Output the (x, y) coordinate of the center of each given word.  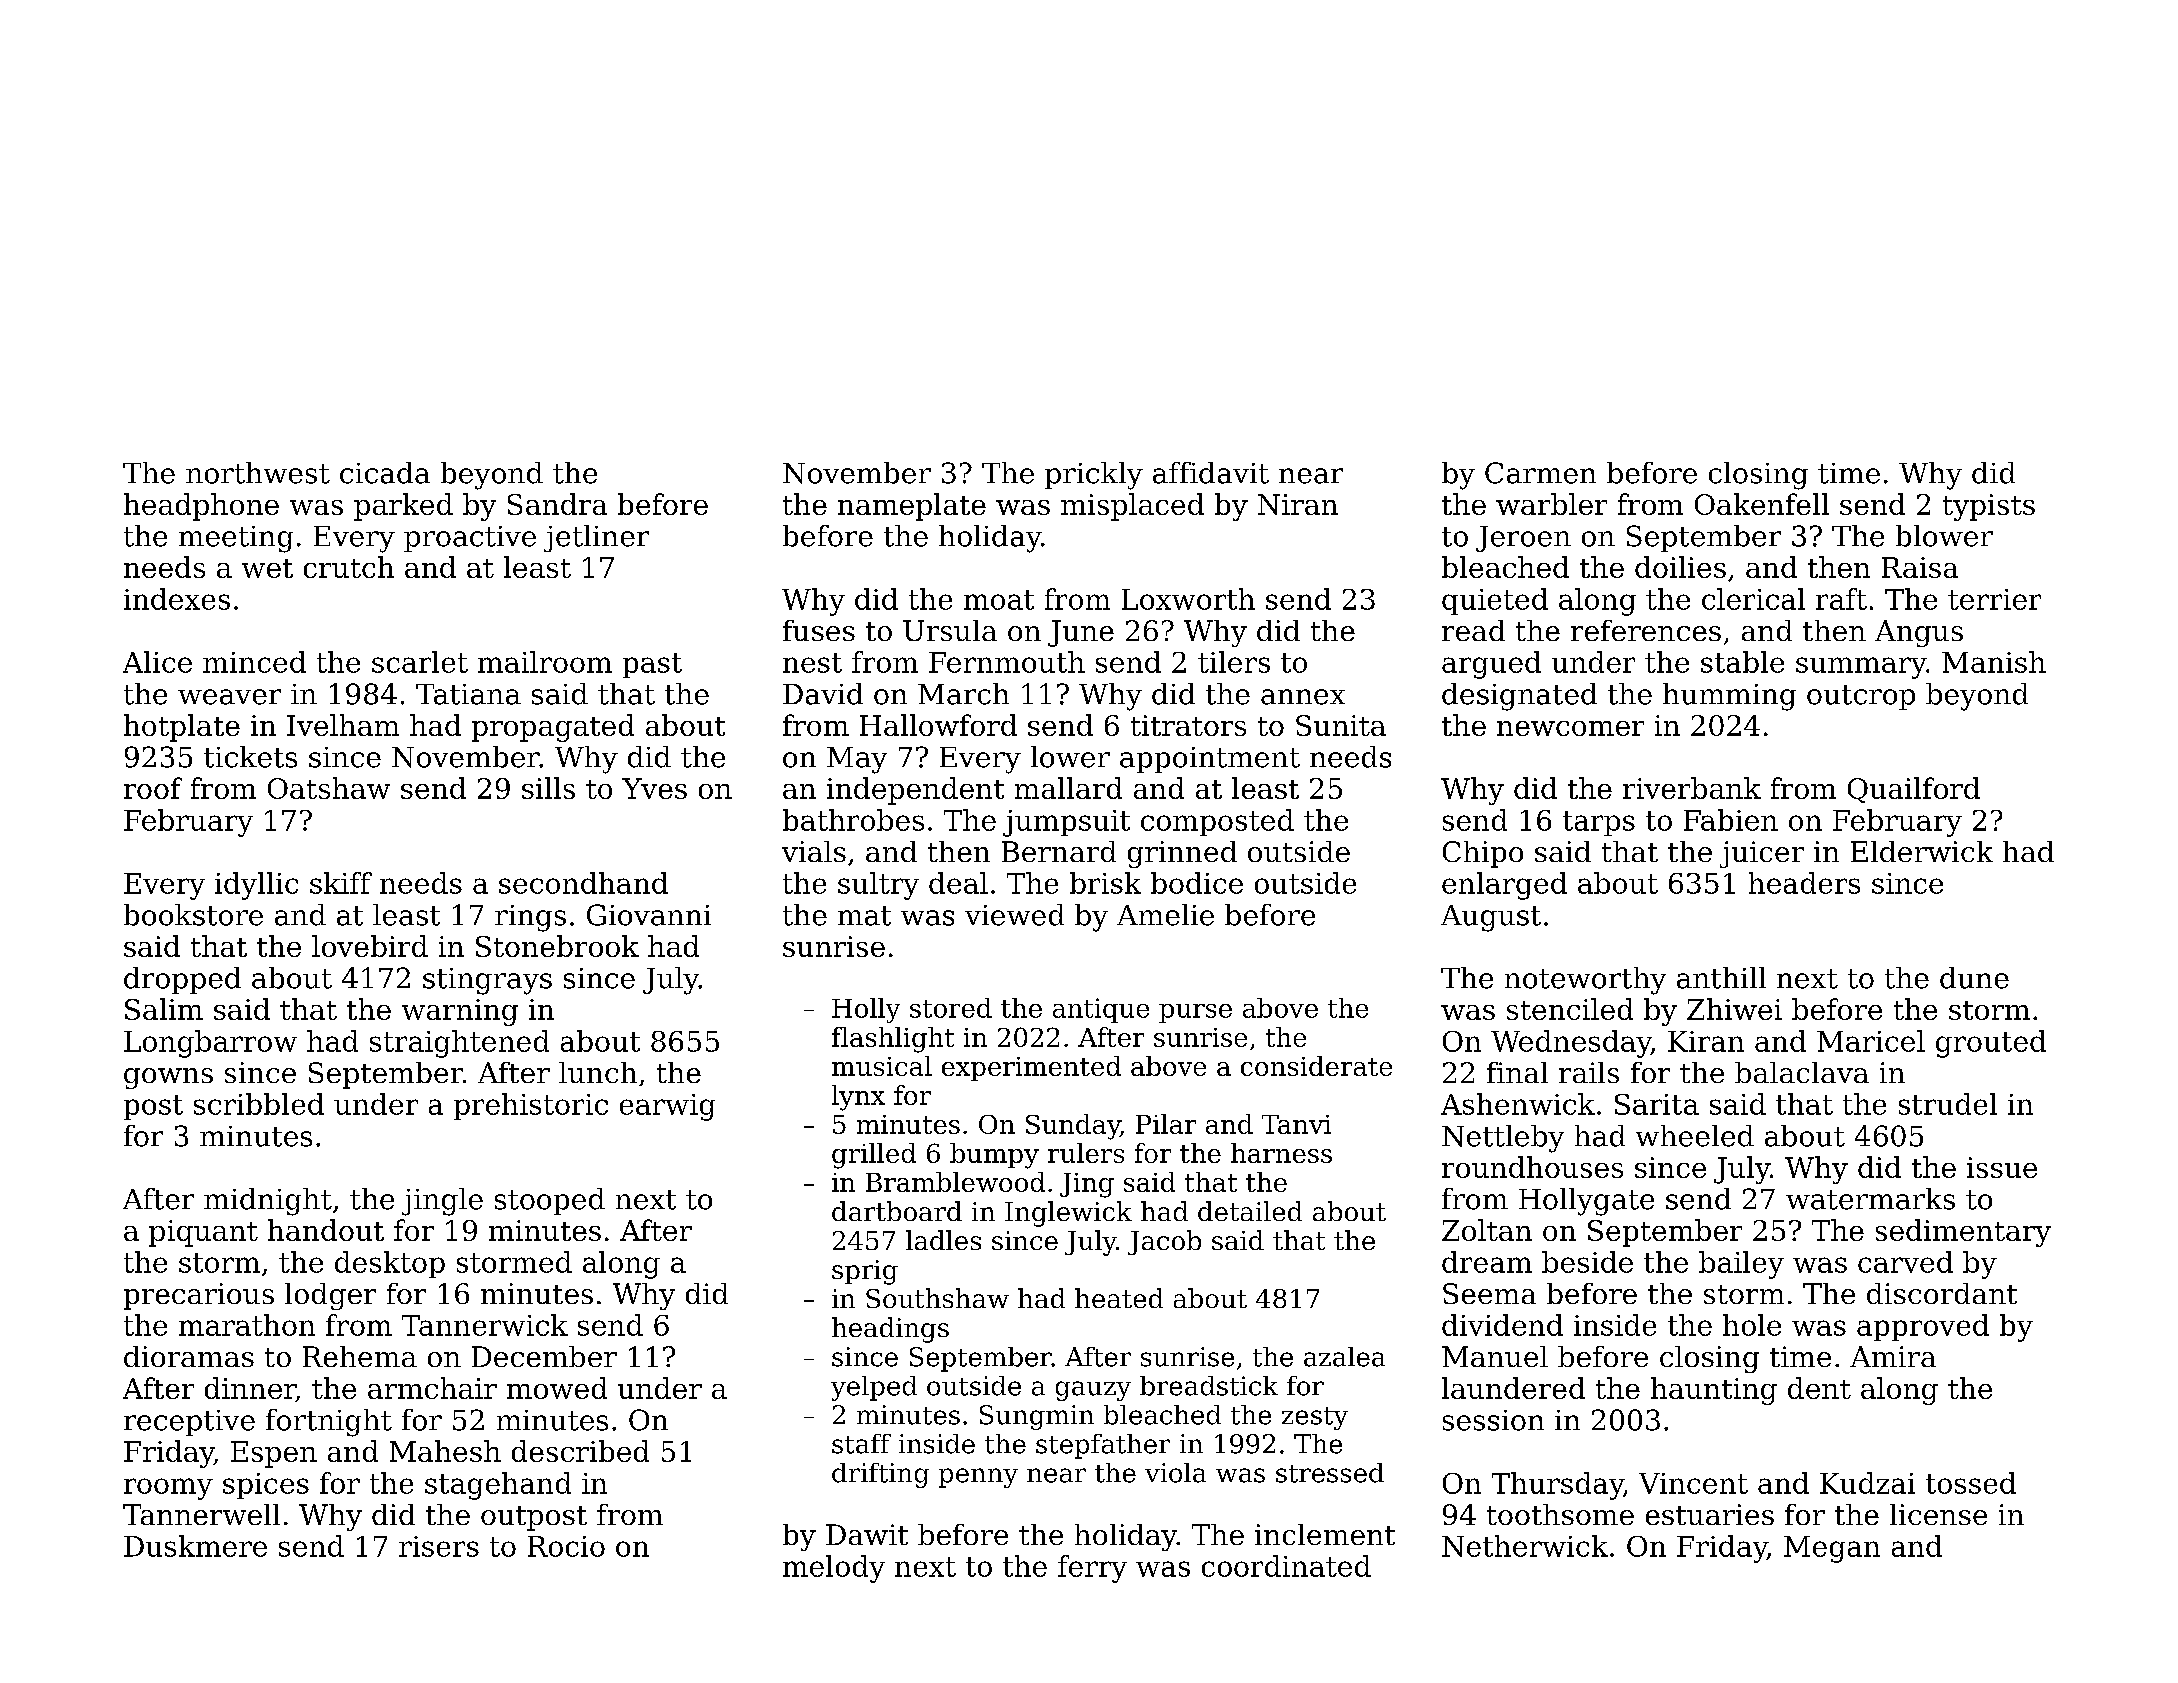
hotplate (182, 728)
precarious (199, 1296)
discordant (1942, 1293)
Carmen (1540, 473)
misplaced (1132, 507)
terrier (1994, 599)
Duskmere (195, 1546)
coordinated (1286, 1566)
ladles (943, 1240)
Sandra (557, 504)
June (1081, 633)
